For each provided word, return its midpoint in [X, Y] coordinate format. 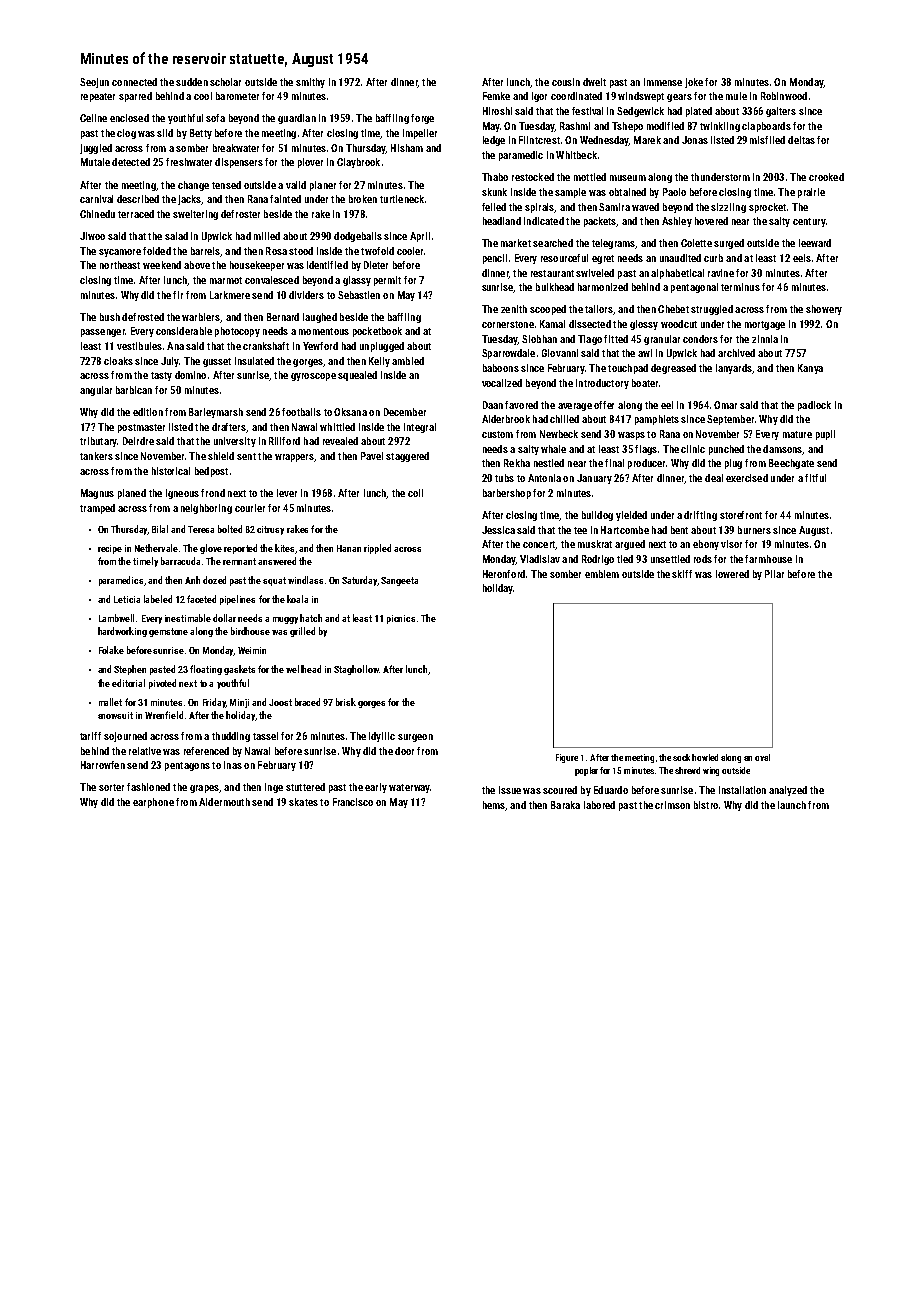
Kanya [810, 369]
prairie [811, 193]
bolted [230, 529]
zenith [514, 309]
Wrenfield [164, 715]
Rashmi [575, 126]
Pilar [774, 574]
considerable [184, 331]
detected [131, 162]
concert [539, 545]
